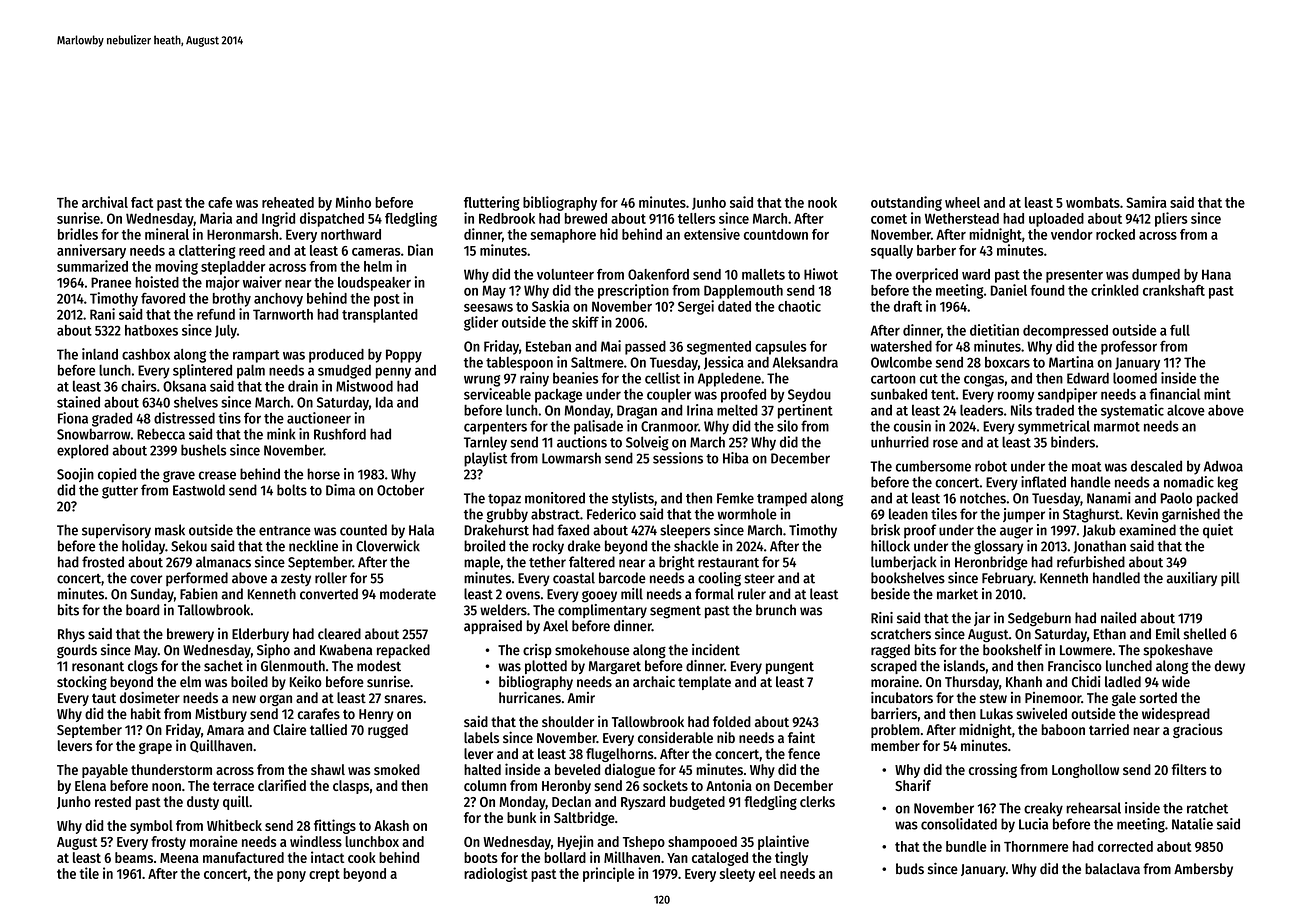 This screenshot has width=1308, height=924. What do you see at coordinates (592, 650) in the screenshot?
I see `smokehouse` at bounding box center [592, 650].
